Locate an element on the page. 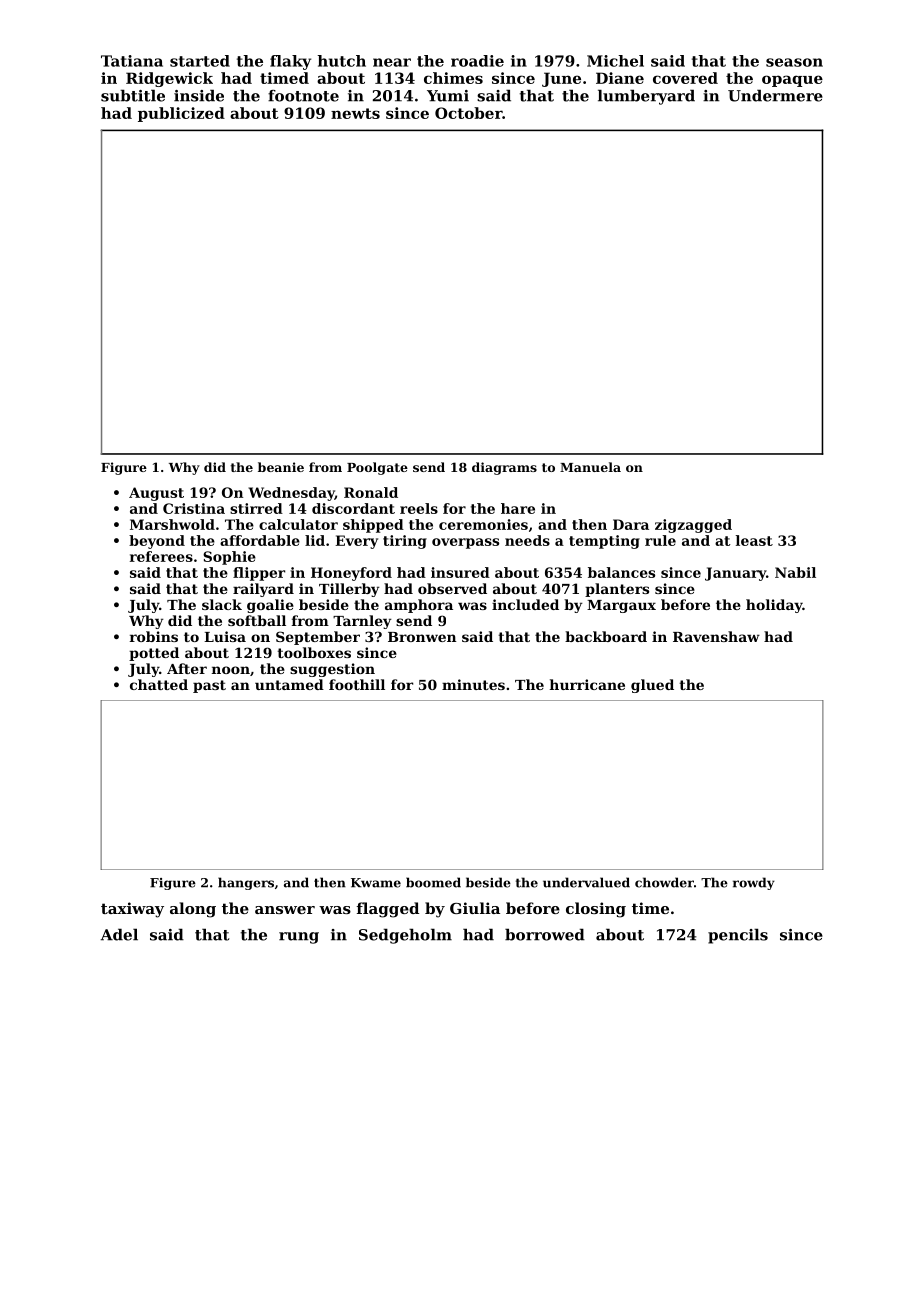  Michel is located at coordinates (615, 61).
